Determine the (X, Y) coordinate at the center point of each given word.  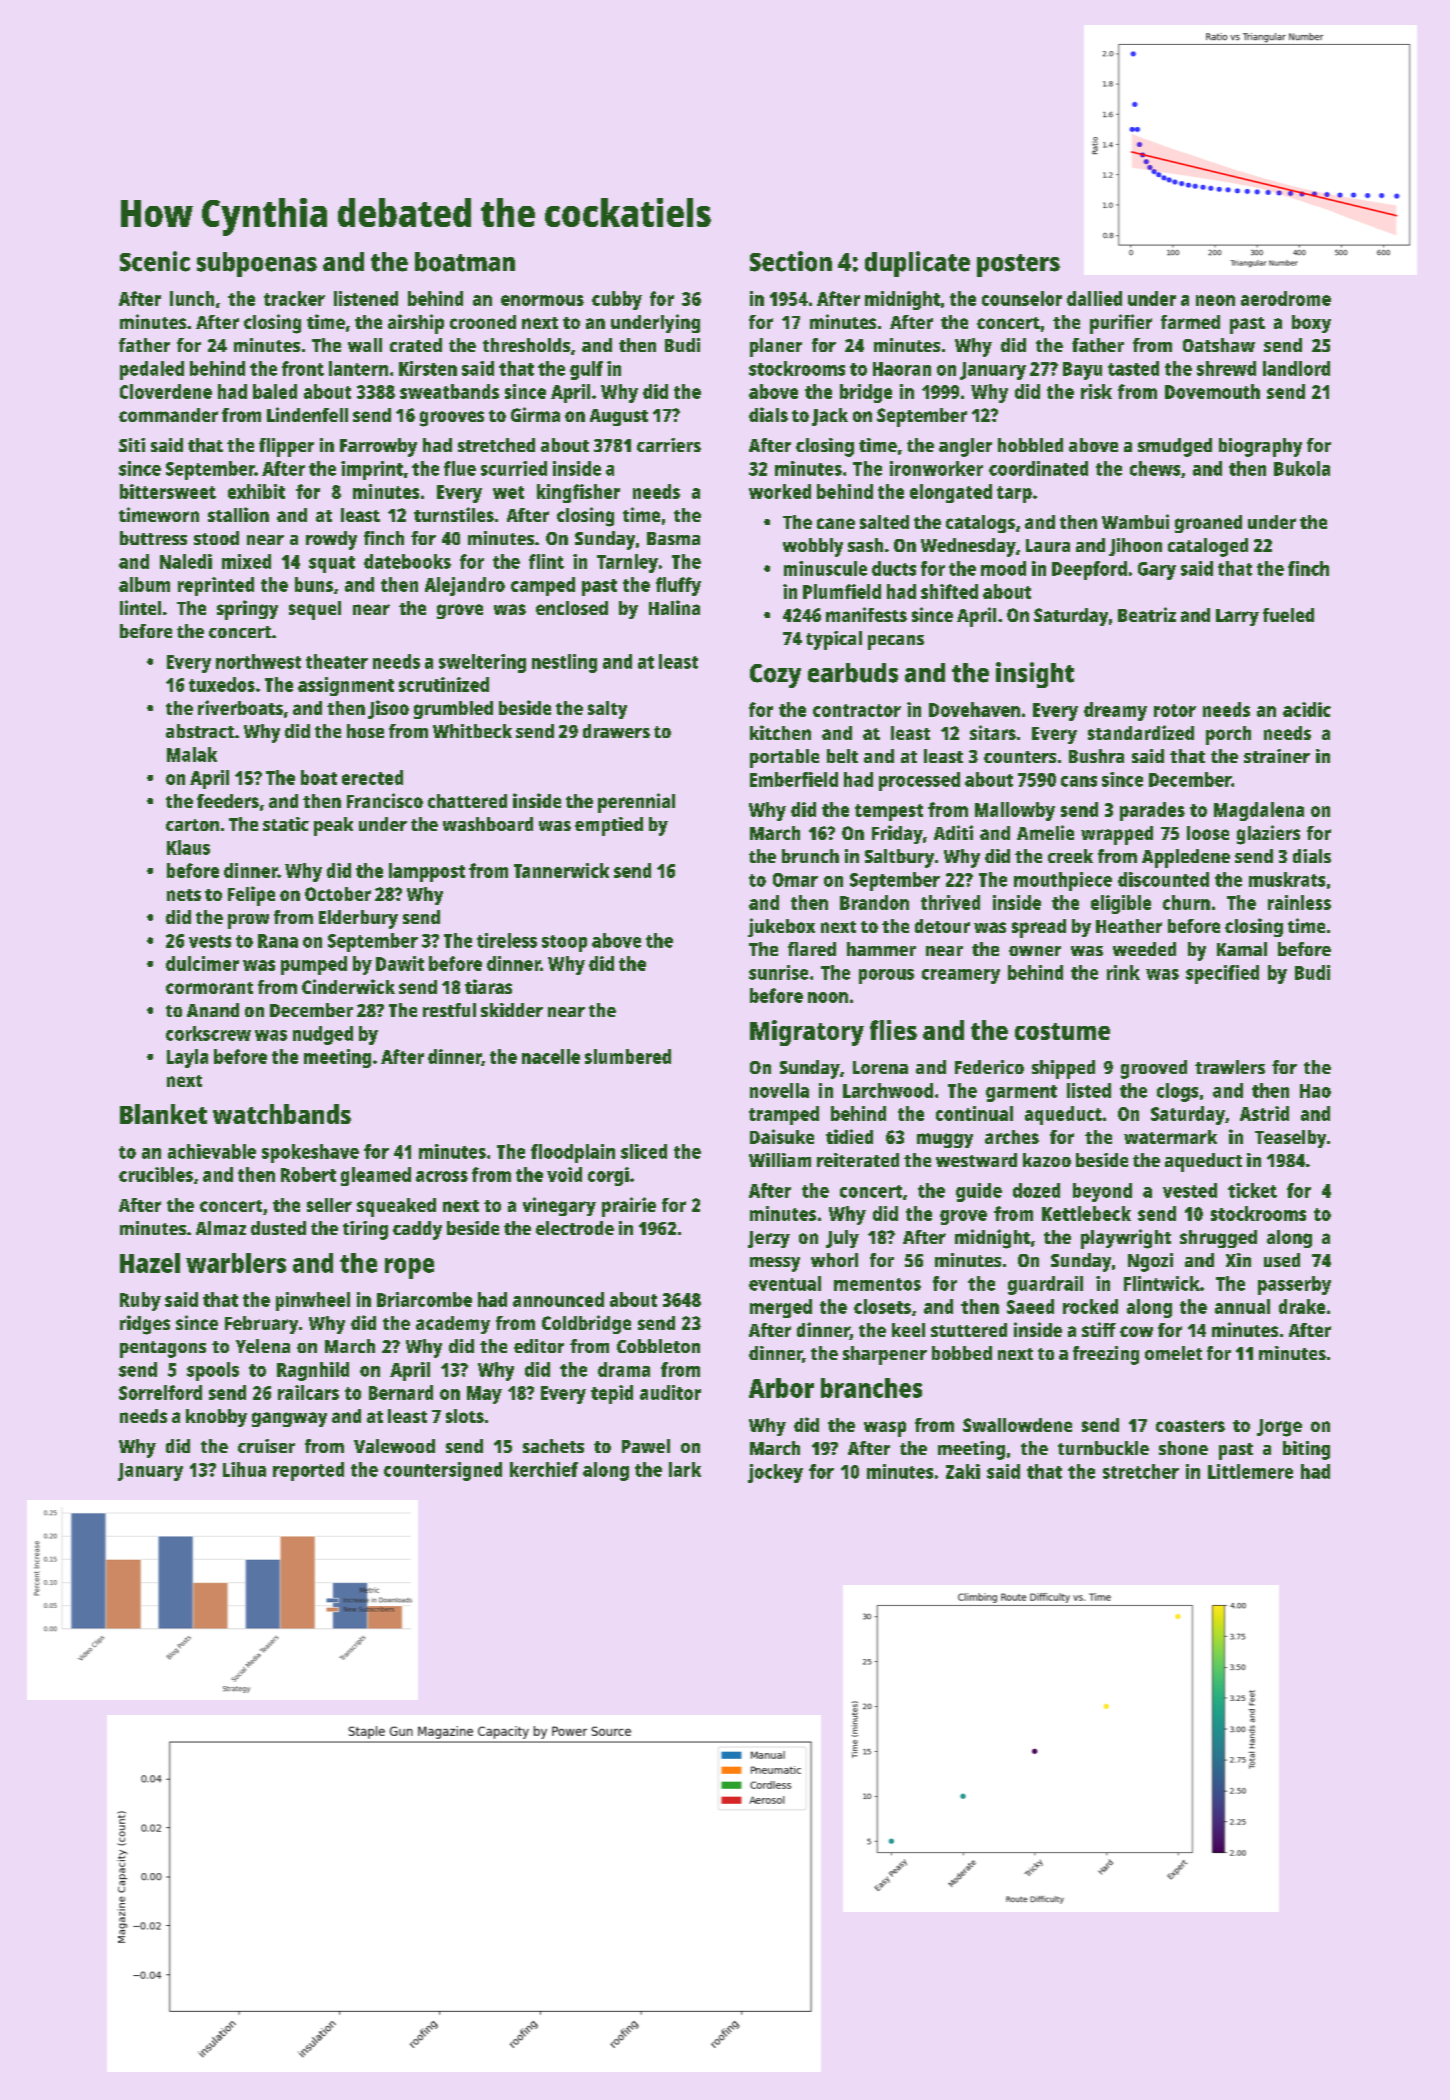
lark (685, 1469)
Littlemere (1250, 1471)
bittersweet (168, 491)
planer (776, 347)
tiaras (488, 986)
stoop (564, 943)
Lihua (244, 1469)
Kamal (1242, 949)
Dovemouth (1212, 391)
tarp (1014, 494)
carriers (669, 445)
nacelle (551, 1056)
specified (1222, 974)
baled (275, 391)
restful (449, 1010)
